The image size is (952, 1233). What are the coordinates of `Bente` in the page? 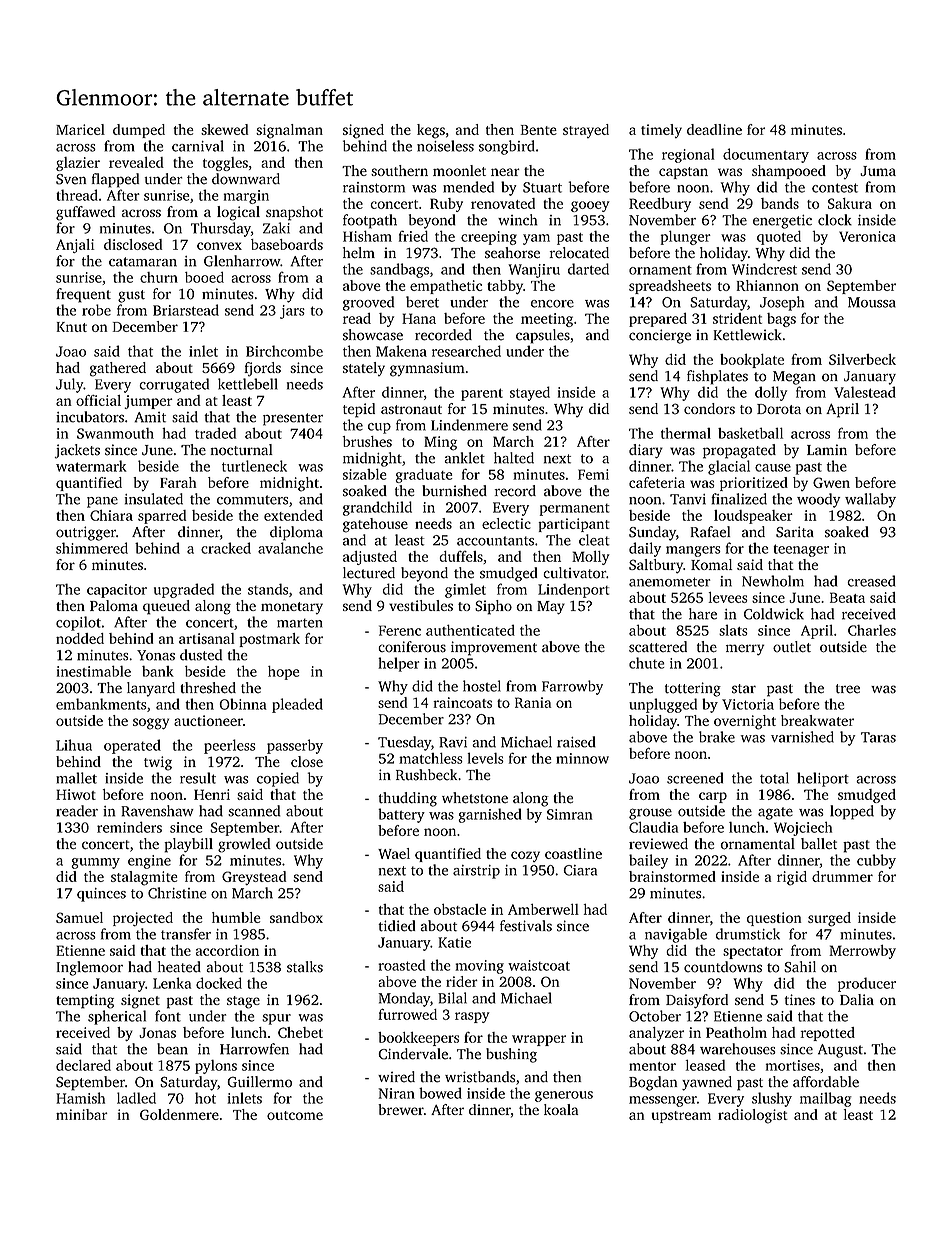 It's located at (539, 130).
